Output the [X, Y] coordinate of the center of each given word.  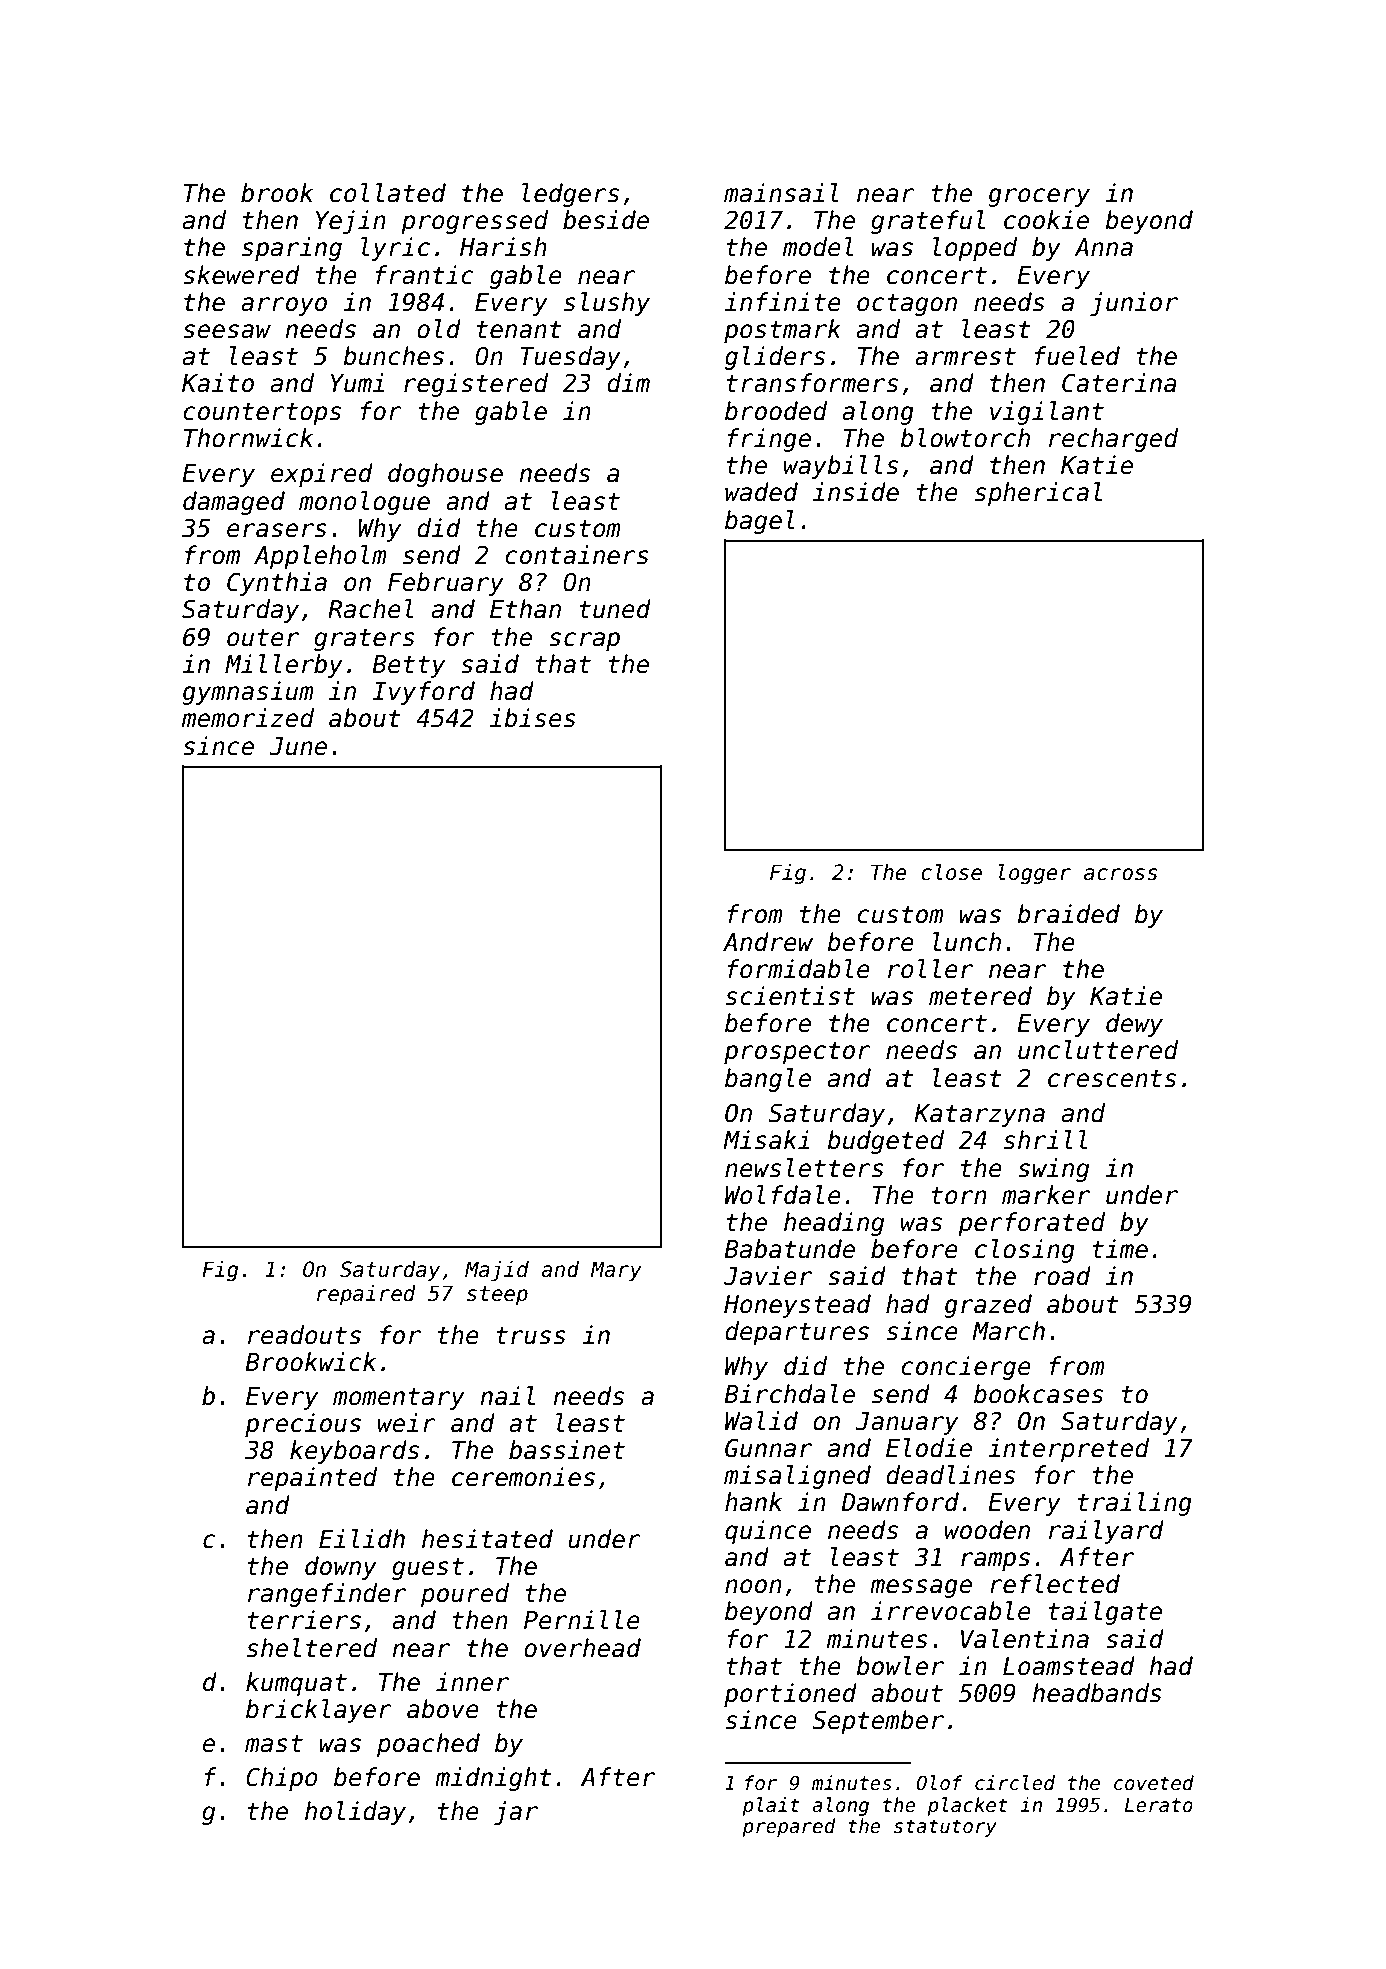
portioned [790, 1695]
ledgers [570, 195]
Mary [616, 1271]
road [1062, 1276]
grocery [1039, 197]
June [298, 746]
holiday [355, 1813]
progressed [474, 222]
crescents [1112, 1079]
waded [761, 492]
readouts [304, 1335]
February [446, 584]
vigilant [1047, 413]
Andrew [768, 942]
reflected [1055, 1584]
